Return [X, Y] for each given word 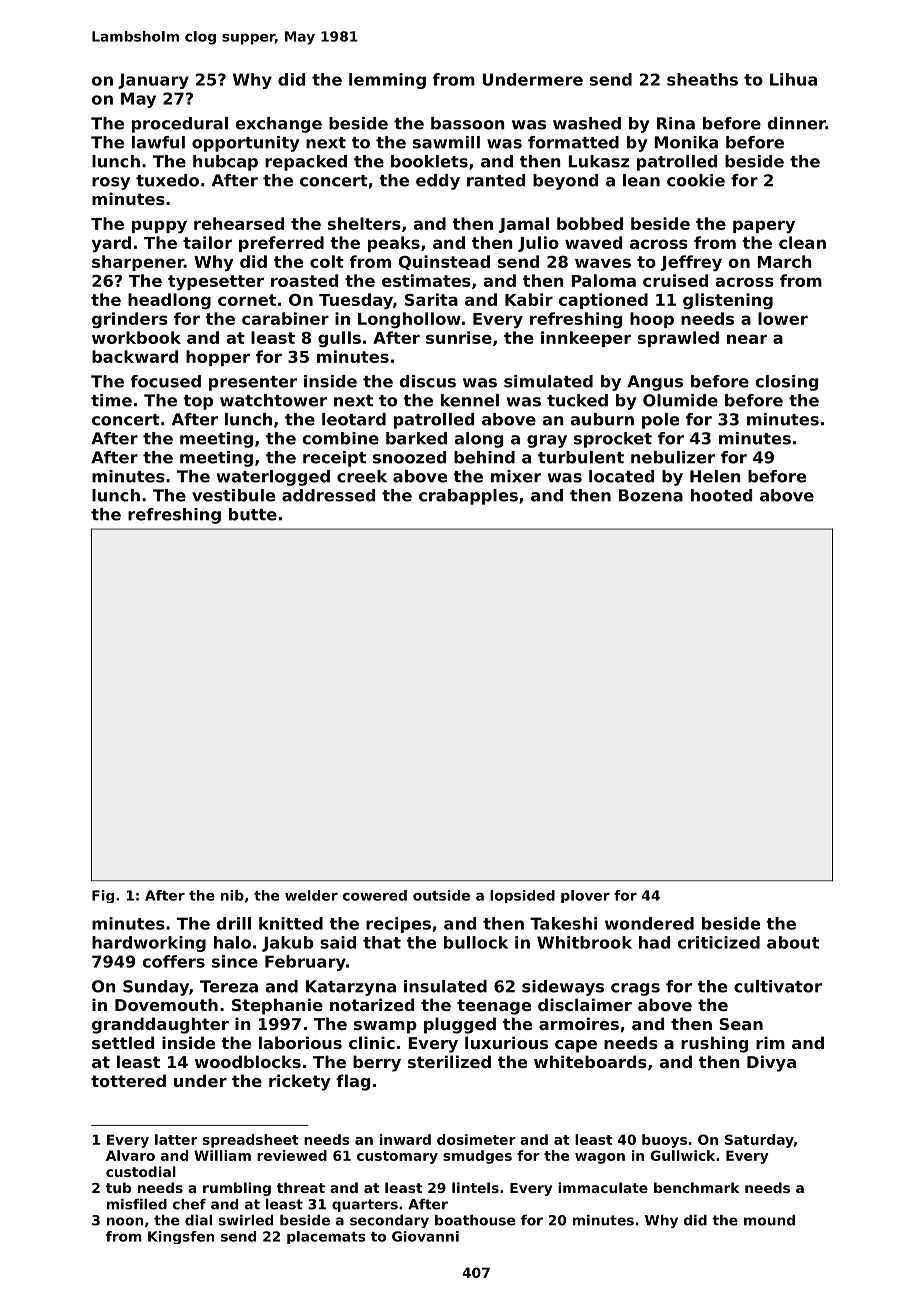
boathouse [475, 1220]
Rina [676, 123]
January [153, 81]
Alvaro [130, 1155]
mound [769, 1220]
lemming [387, 81]
